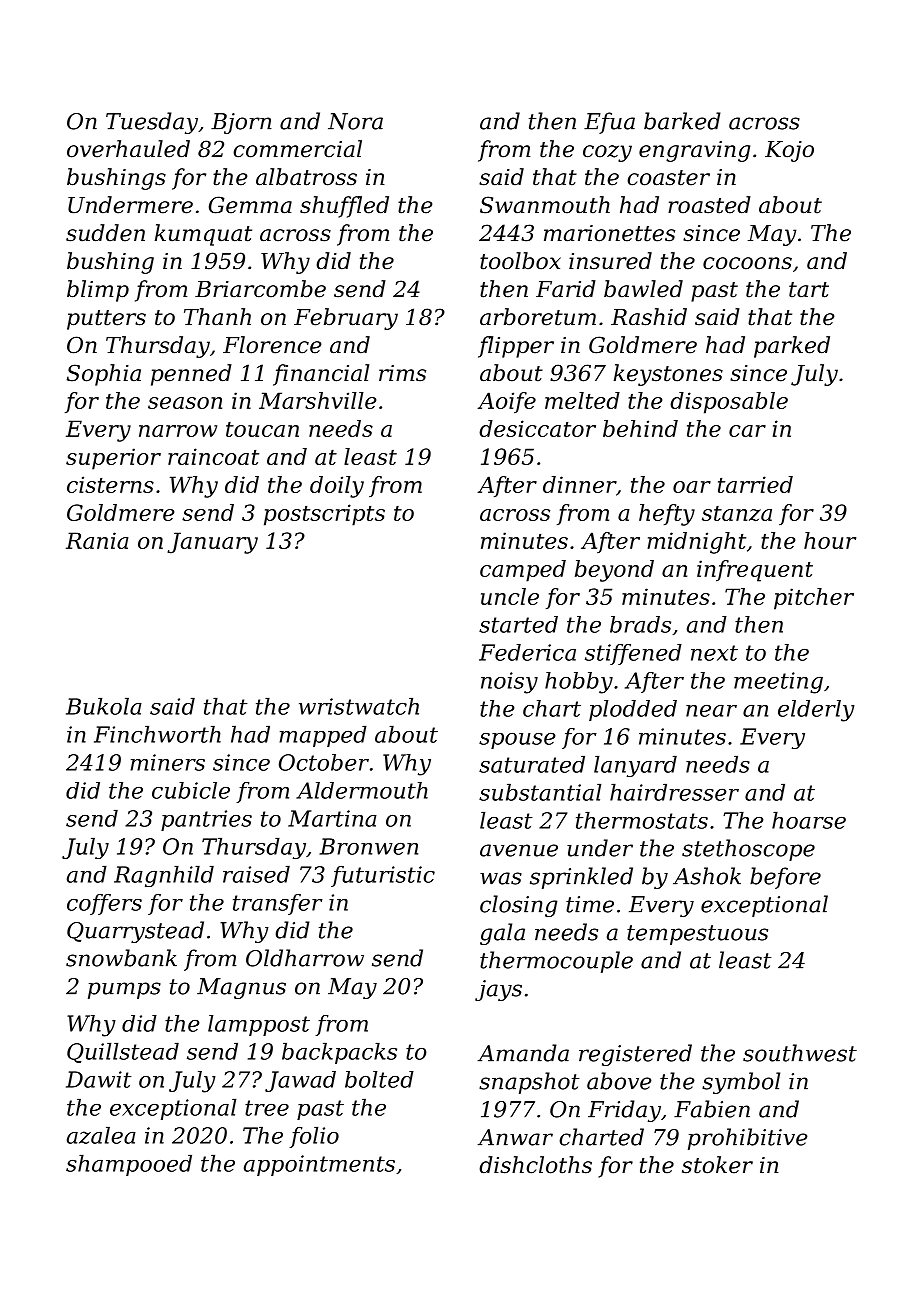 Image resolution: width=924 pixels, height=1311 pixels. I want to click on before, so click(785, 878).
